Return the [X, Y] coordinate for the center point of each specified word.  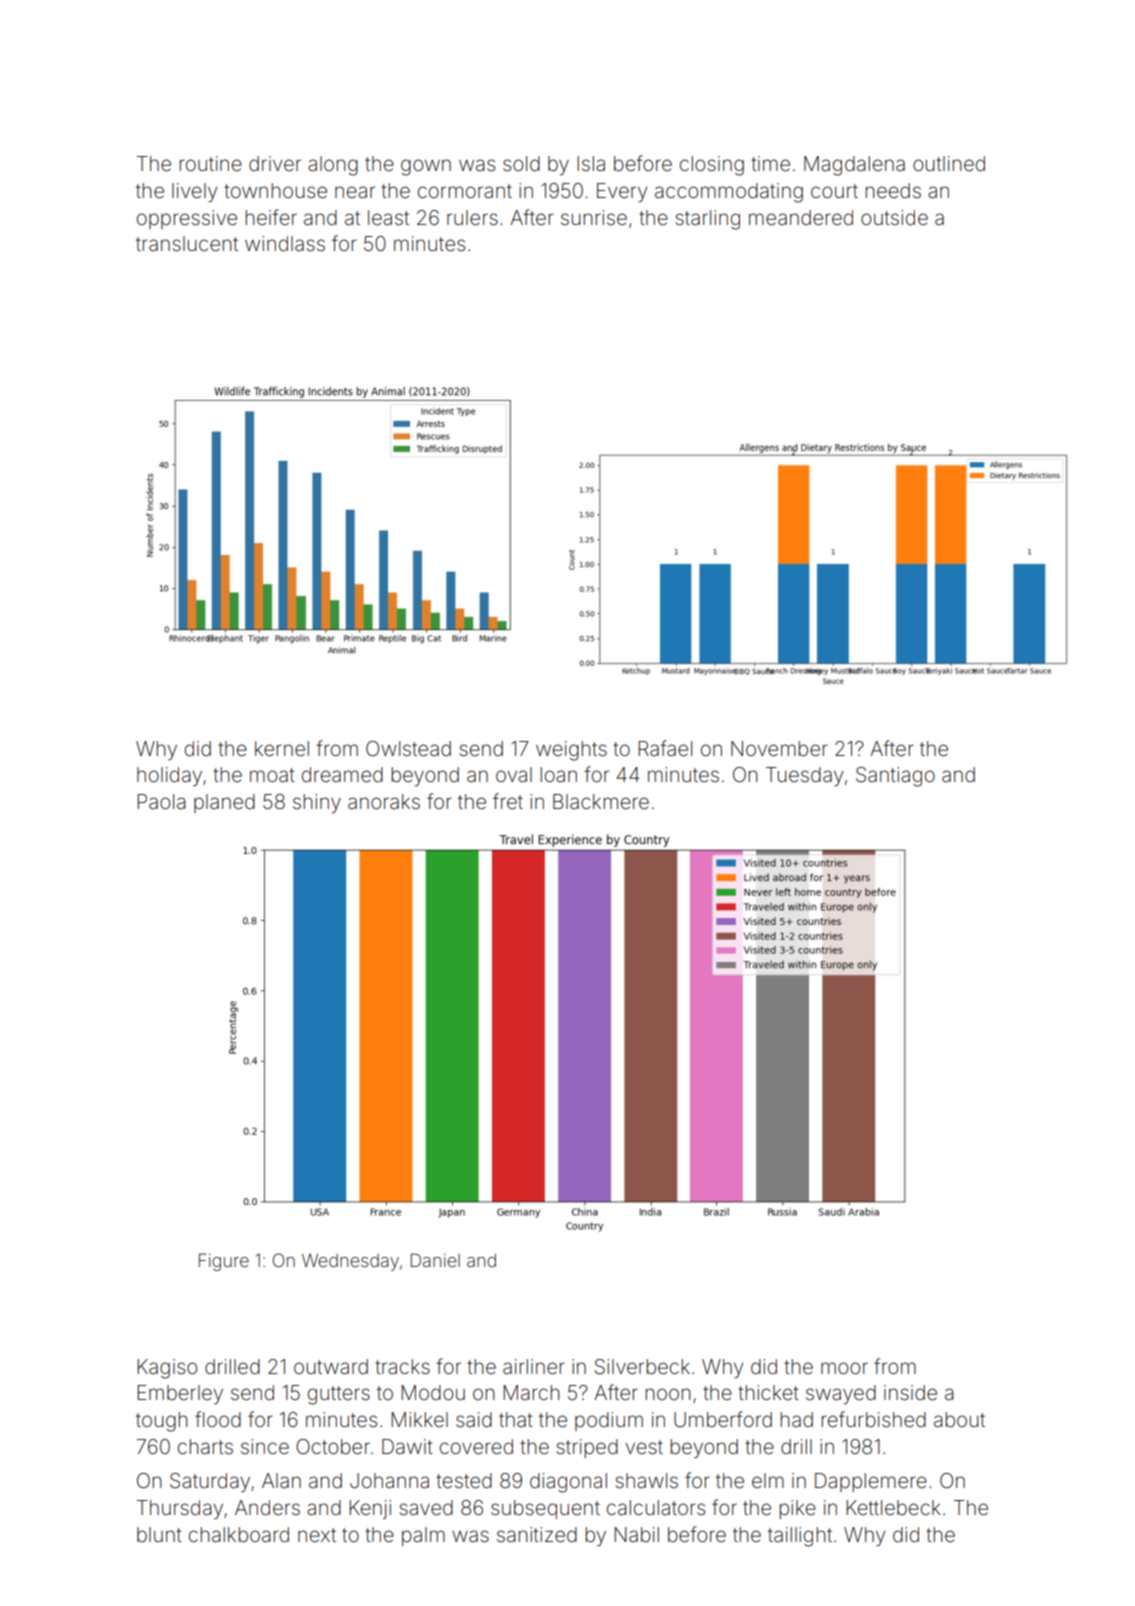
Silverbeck [642, 1367]
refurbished [874, 1419]
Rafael [665, 748]
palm [423, 1536]
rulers [472, 217]
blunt [159, 1534]
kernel [282, 748]
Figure [224, 1262]
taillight [800, 1537]
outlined [949, 163]
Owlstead [408, 748]
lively [194, 193]
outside [894, 217]
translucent [187, 243]
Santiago [895, 777]
